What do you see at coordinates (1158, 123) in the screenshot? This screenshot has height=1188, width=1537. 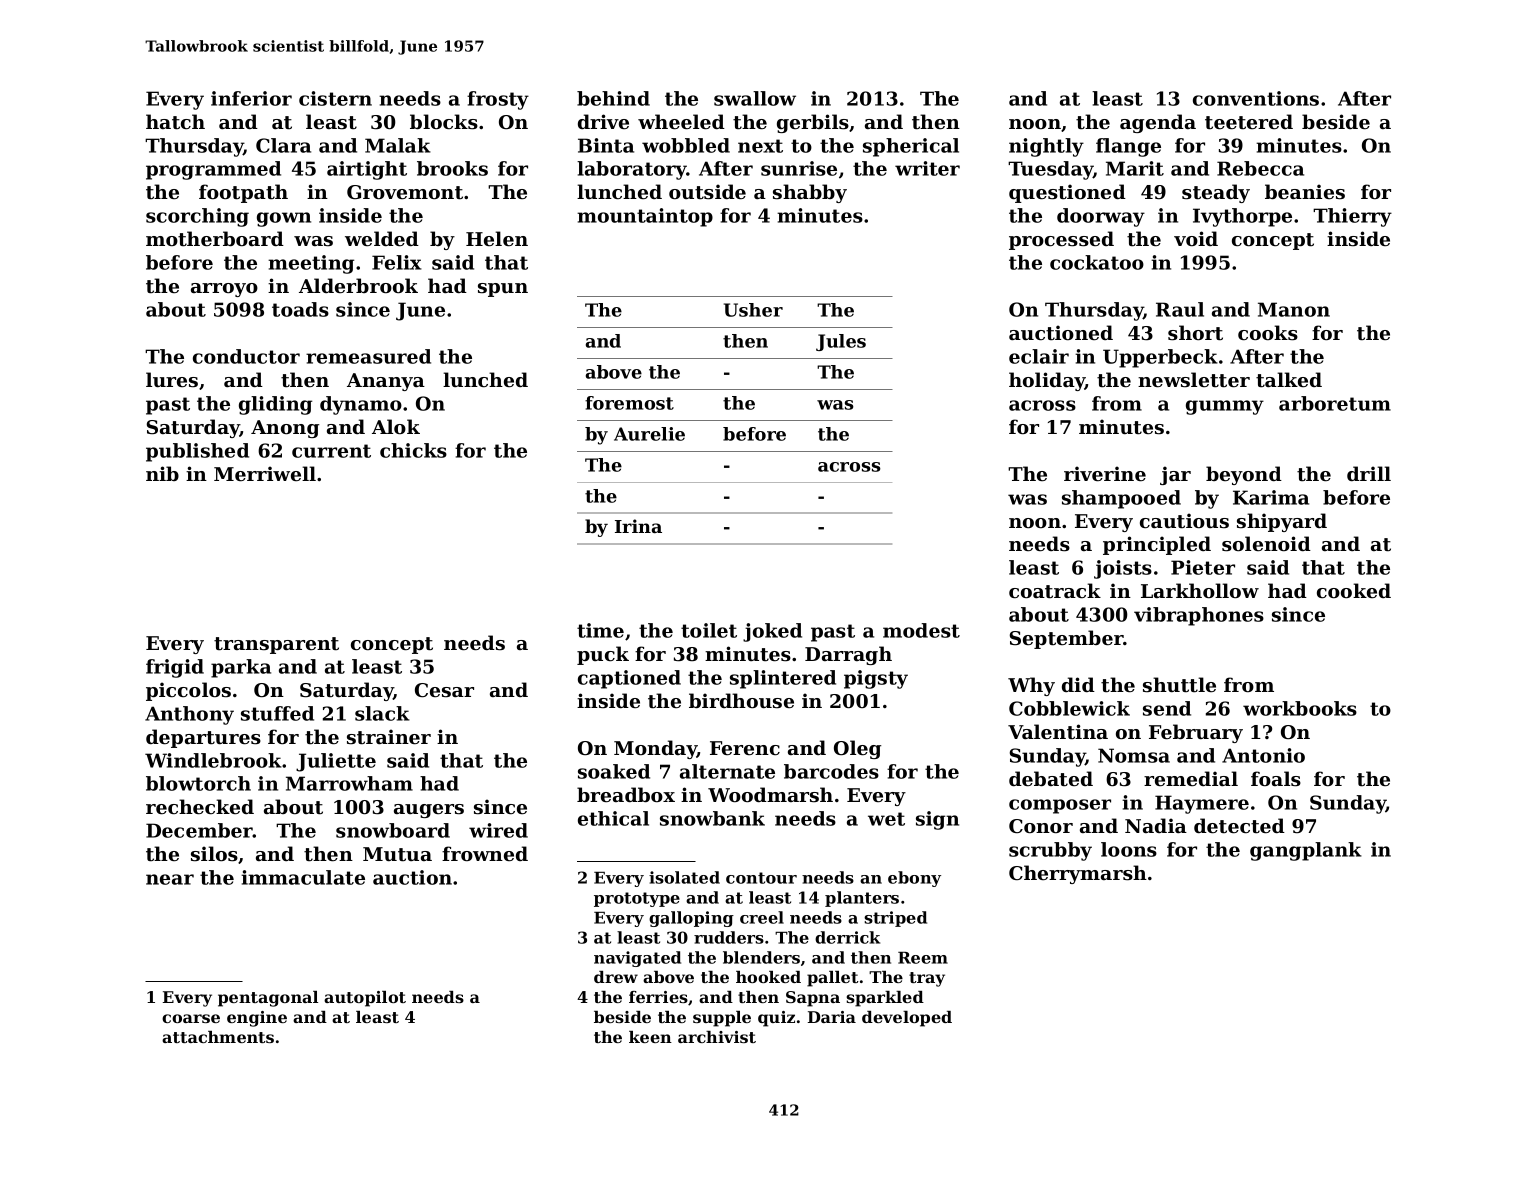 I see `agenda` at bounding box center [1158, 123].
